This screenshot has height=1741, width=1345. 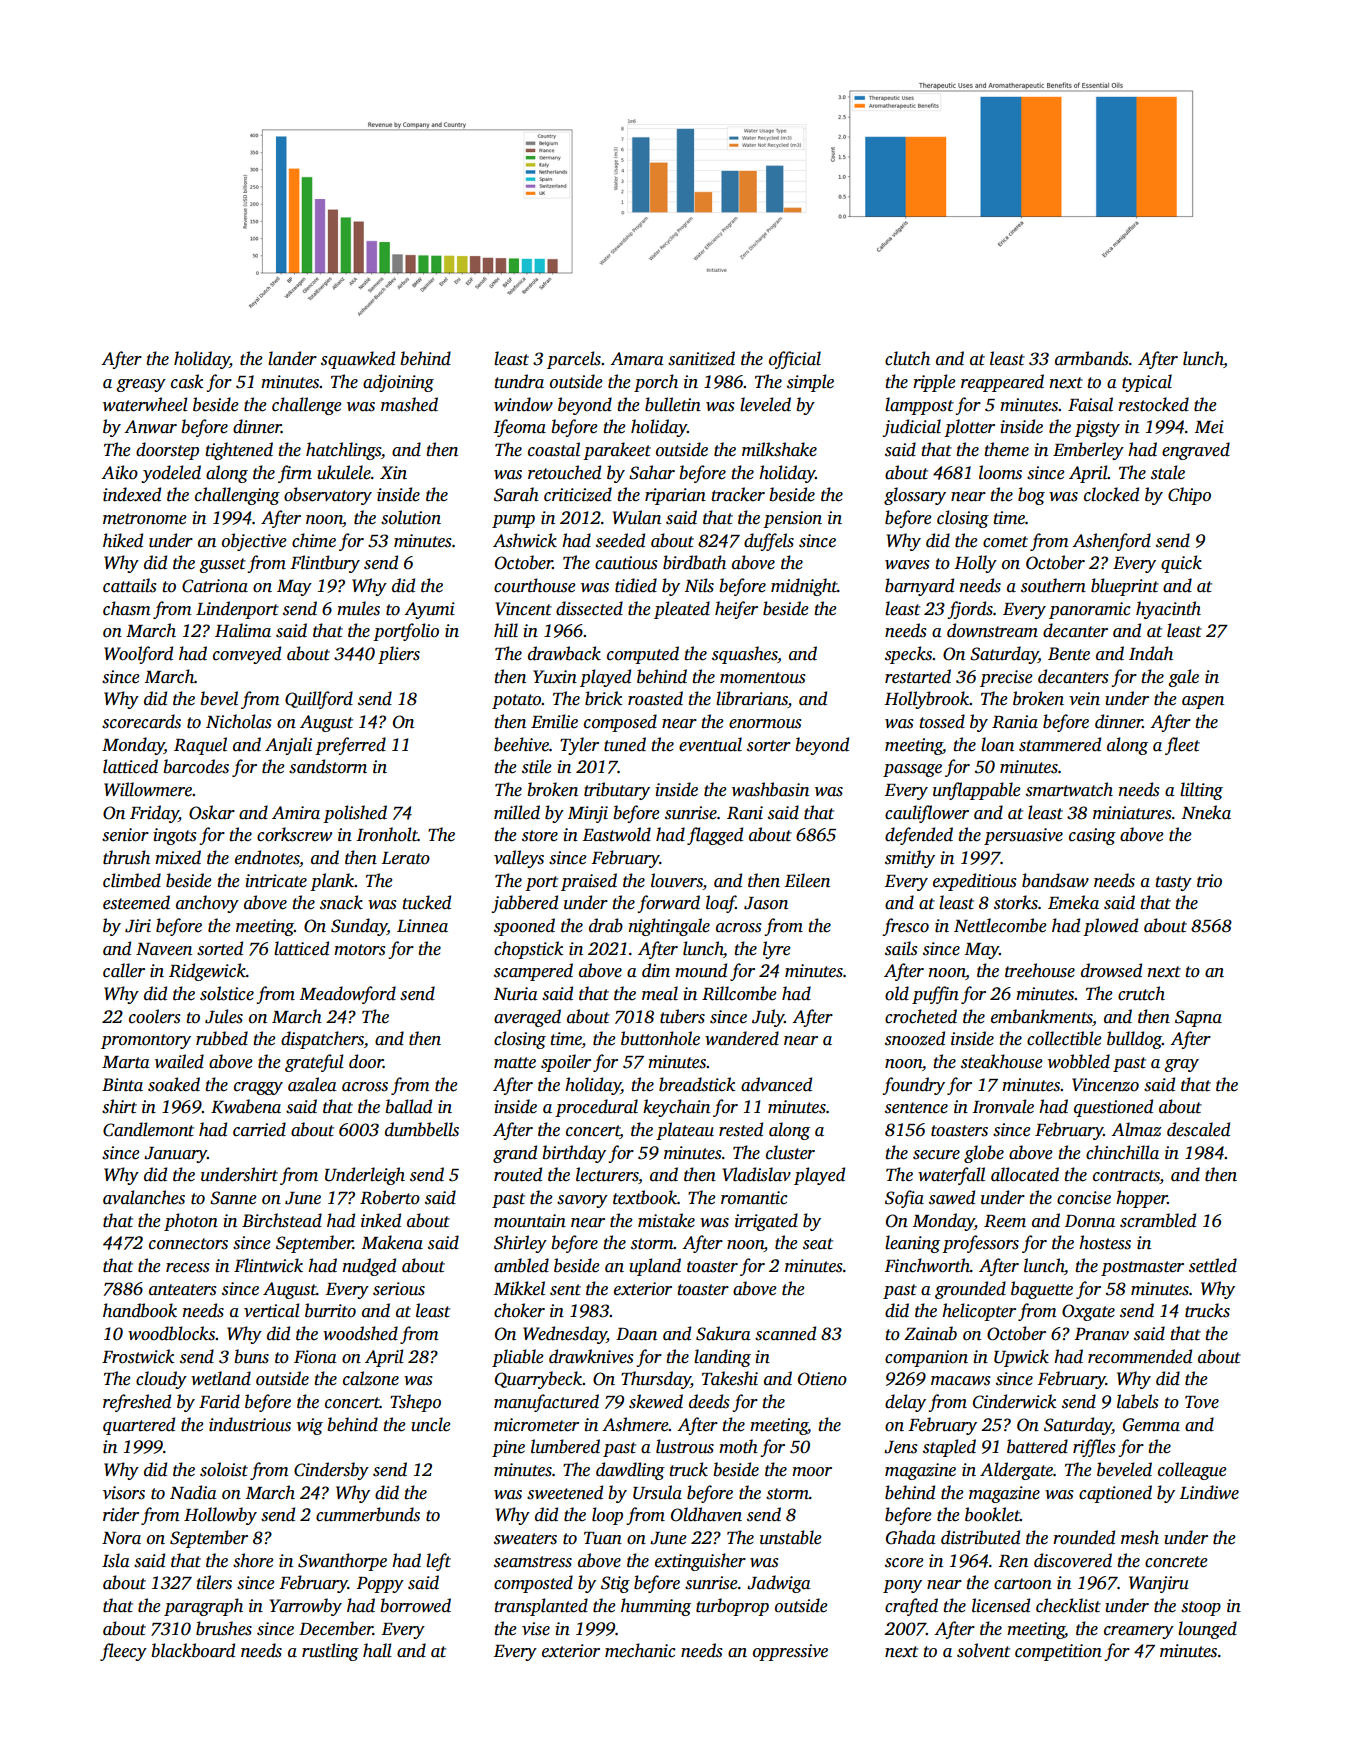 I want to click on sanitized, so click(x=701, y=358).
